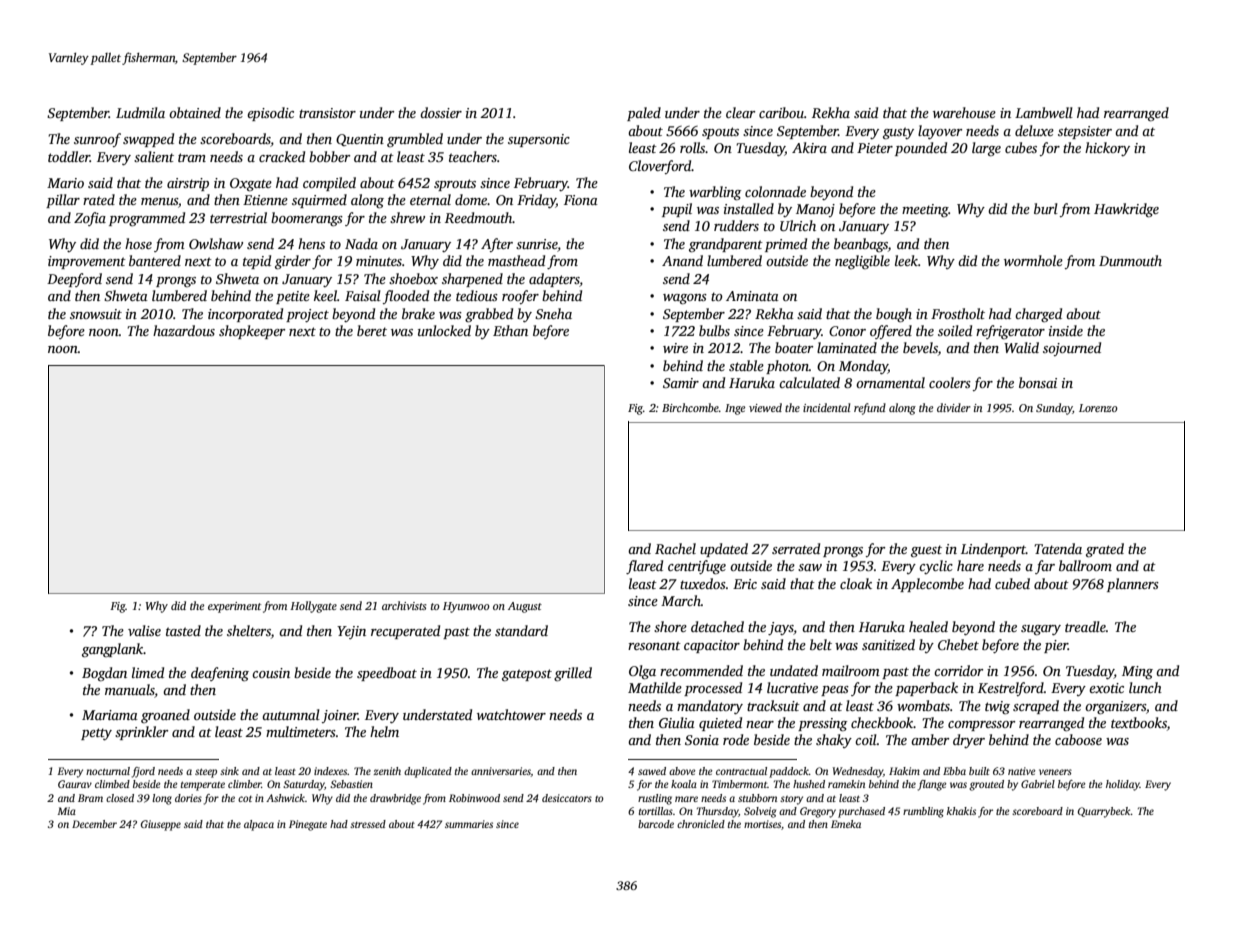  Describe the element at coordinates (656, 824) in the image. I see `barcode` at that location.
